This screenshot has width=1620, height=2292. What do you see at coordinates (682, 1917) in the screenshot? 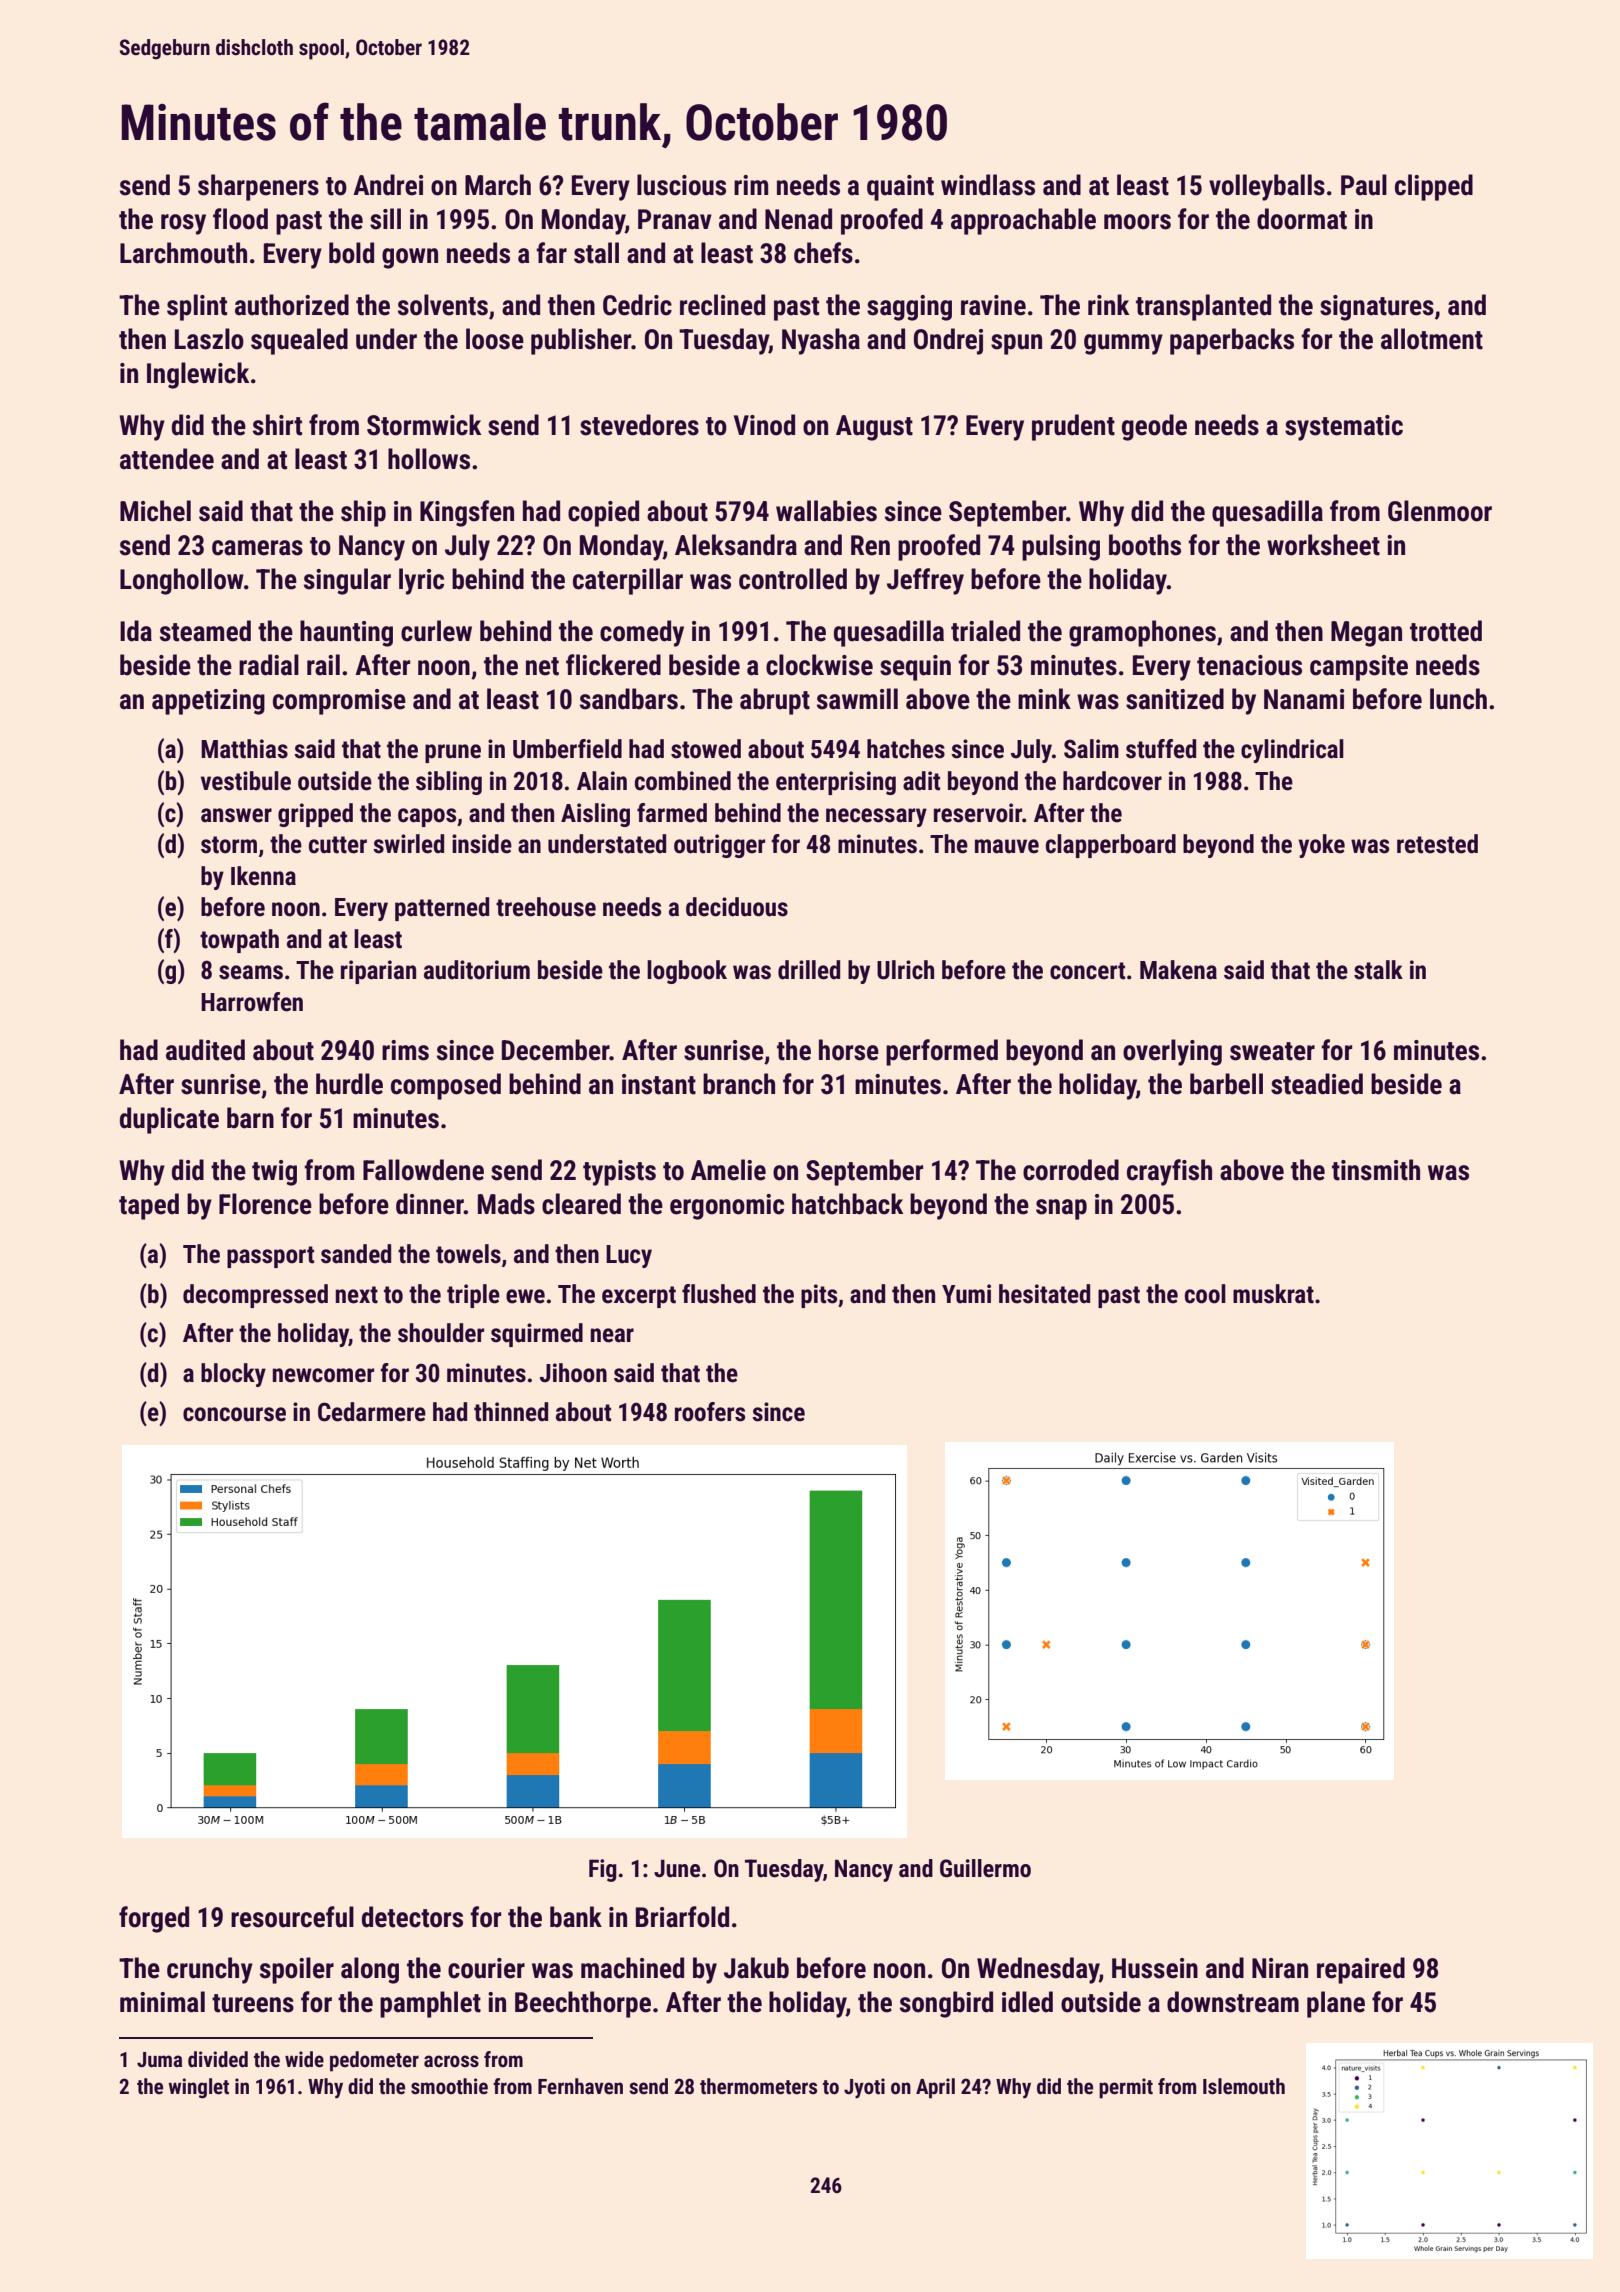
I see `Briarfold` at bounding box center [682, 1917].
